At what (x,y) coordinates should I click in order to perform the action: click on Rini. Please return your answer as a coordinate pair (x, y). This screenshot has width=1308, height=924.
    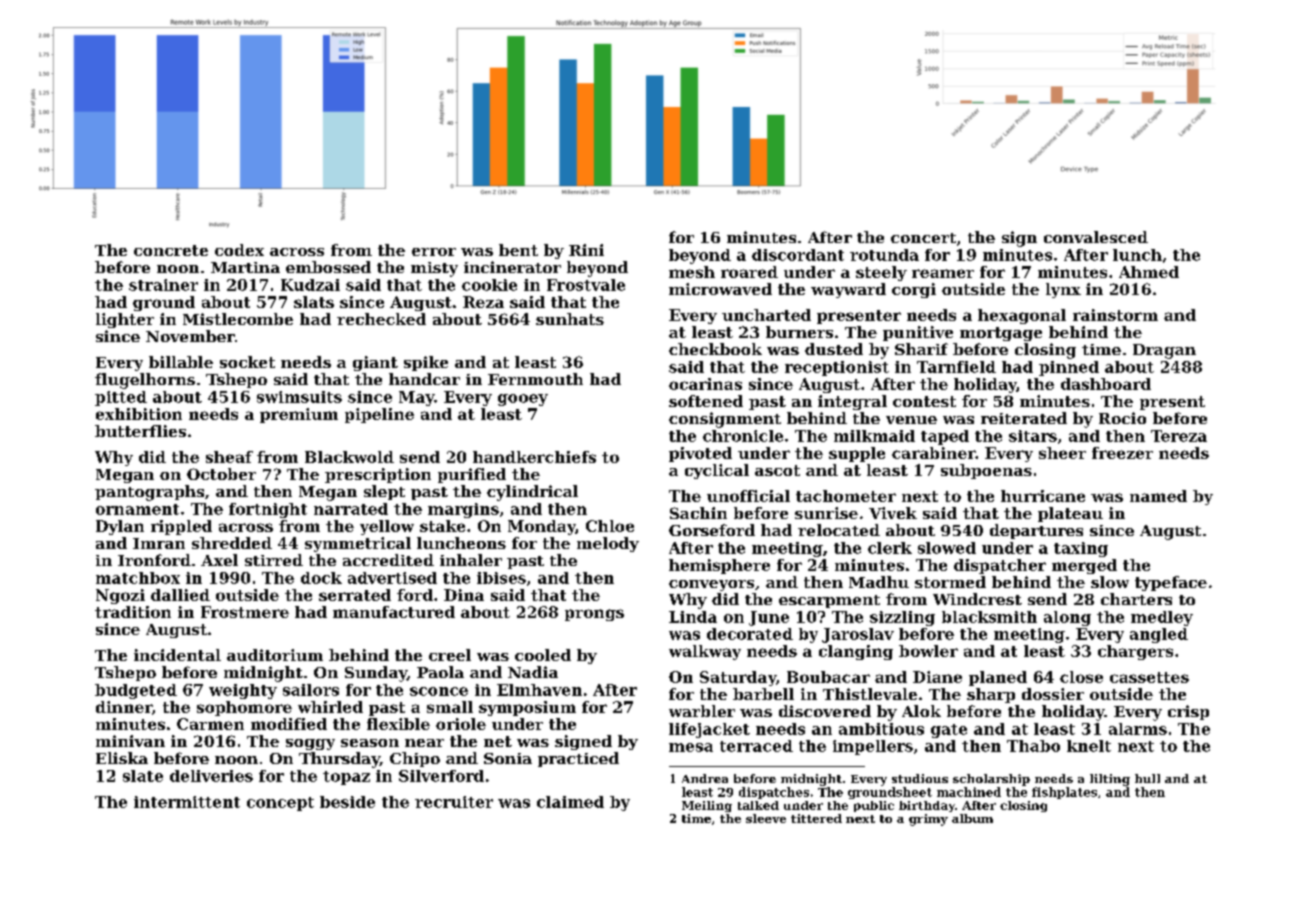
    Looking at the image, I should click on (586, 250).
